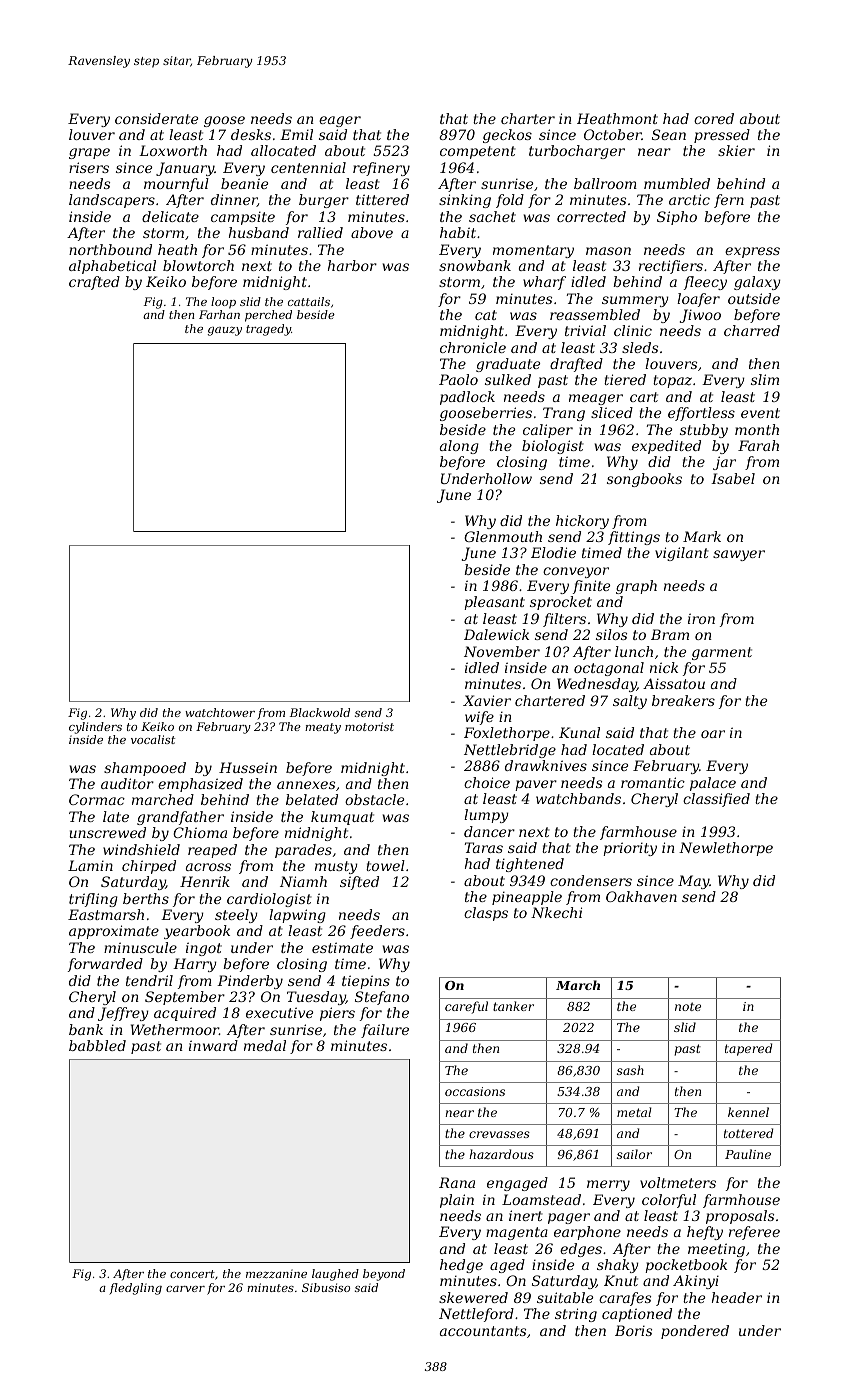 The height and width of the screenshot is (1400, 849). Describe the element at coordinates (653, 782) in the screenshot. I see `romantic` at that location.
